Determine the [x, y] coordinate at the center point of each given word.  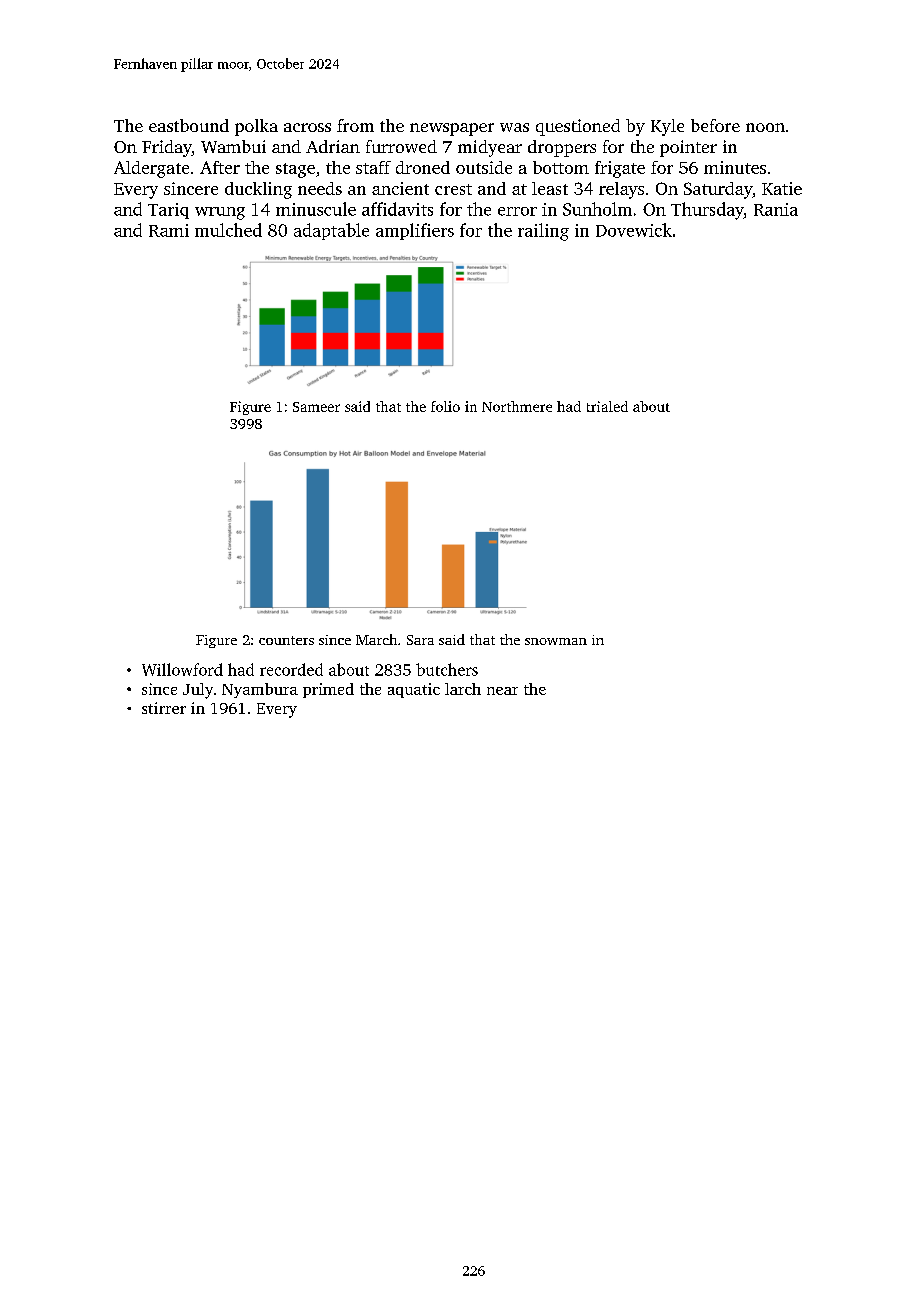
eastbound [189, 125]
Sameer [316, 407]
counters [286, 640]
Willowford [182, 669]
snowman [556, 641]
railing [543, 232]
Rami [169, 230]
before [715, 125]
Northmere [517, 406]
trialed [607, 406]
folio [445, 406]
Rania [776, 209]
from [355, 125]
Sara [420, 640]
